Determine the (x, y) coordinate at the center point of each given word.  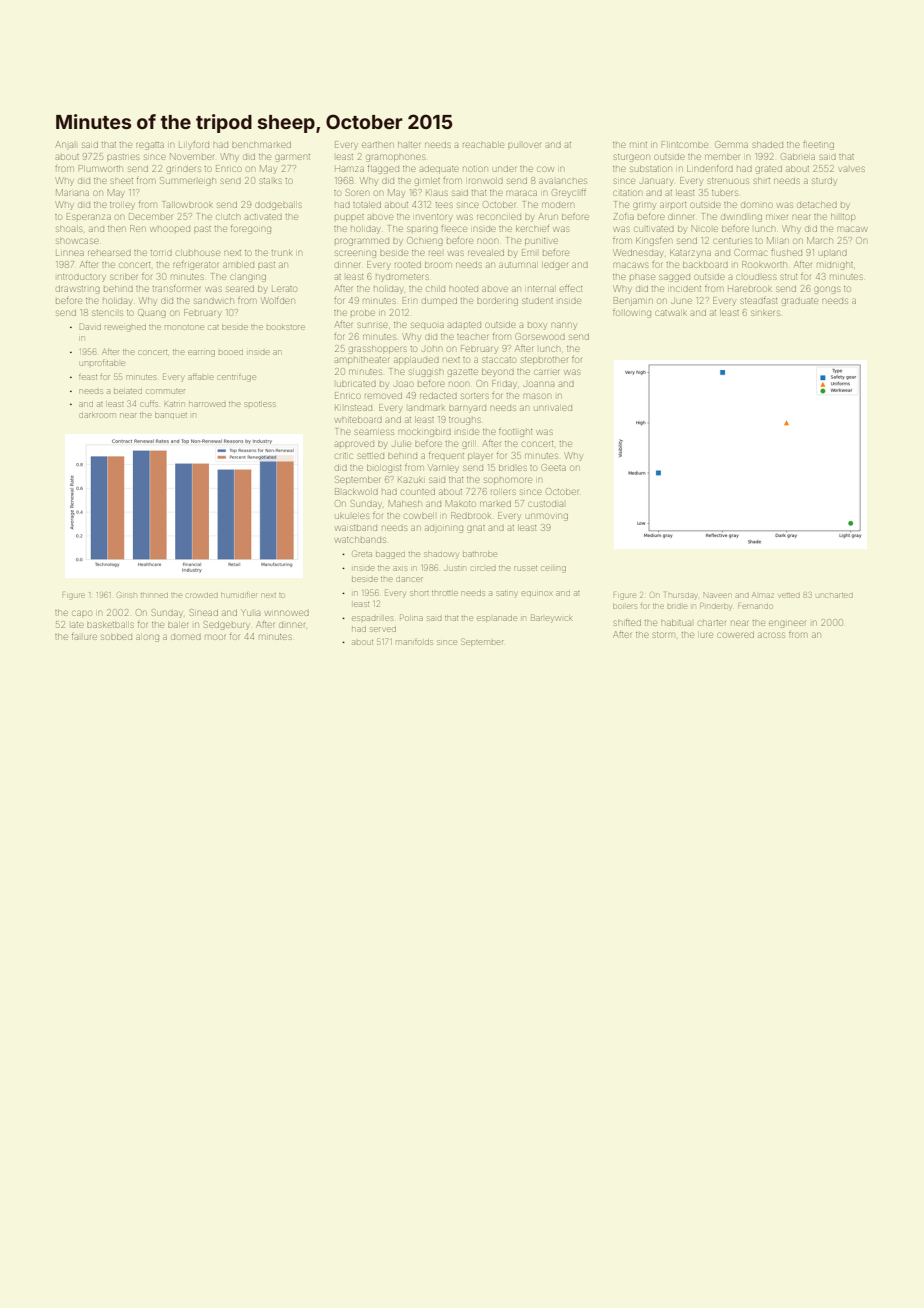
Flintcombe (685, 145)
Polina (411, 617)
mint (638, 145)
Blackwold (356, 491)
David (90, 326)
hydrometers (402, 277)
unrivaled (553, 408)
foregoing (251, 230)
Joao (403, 384)
